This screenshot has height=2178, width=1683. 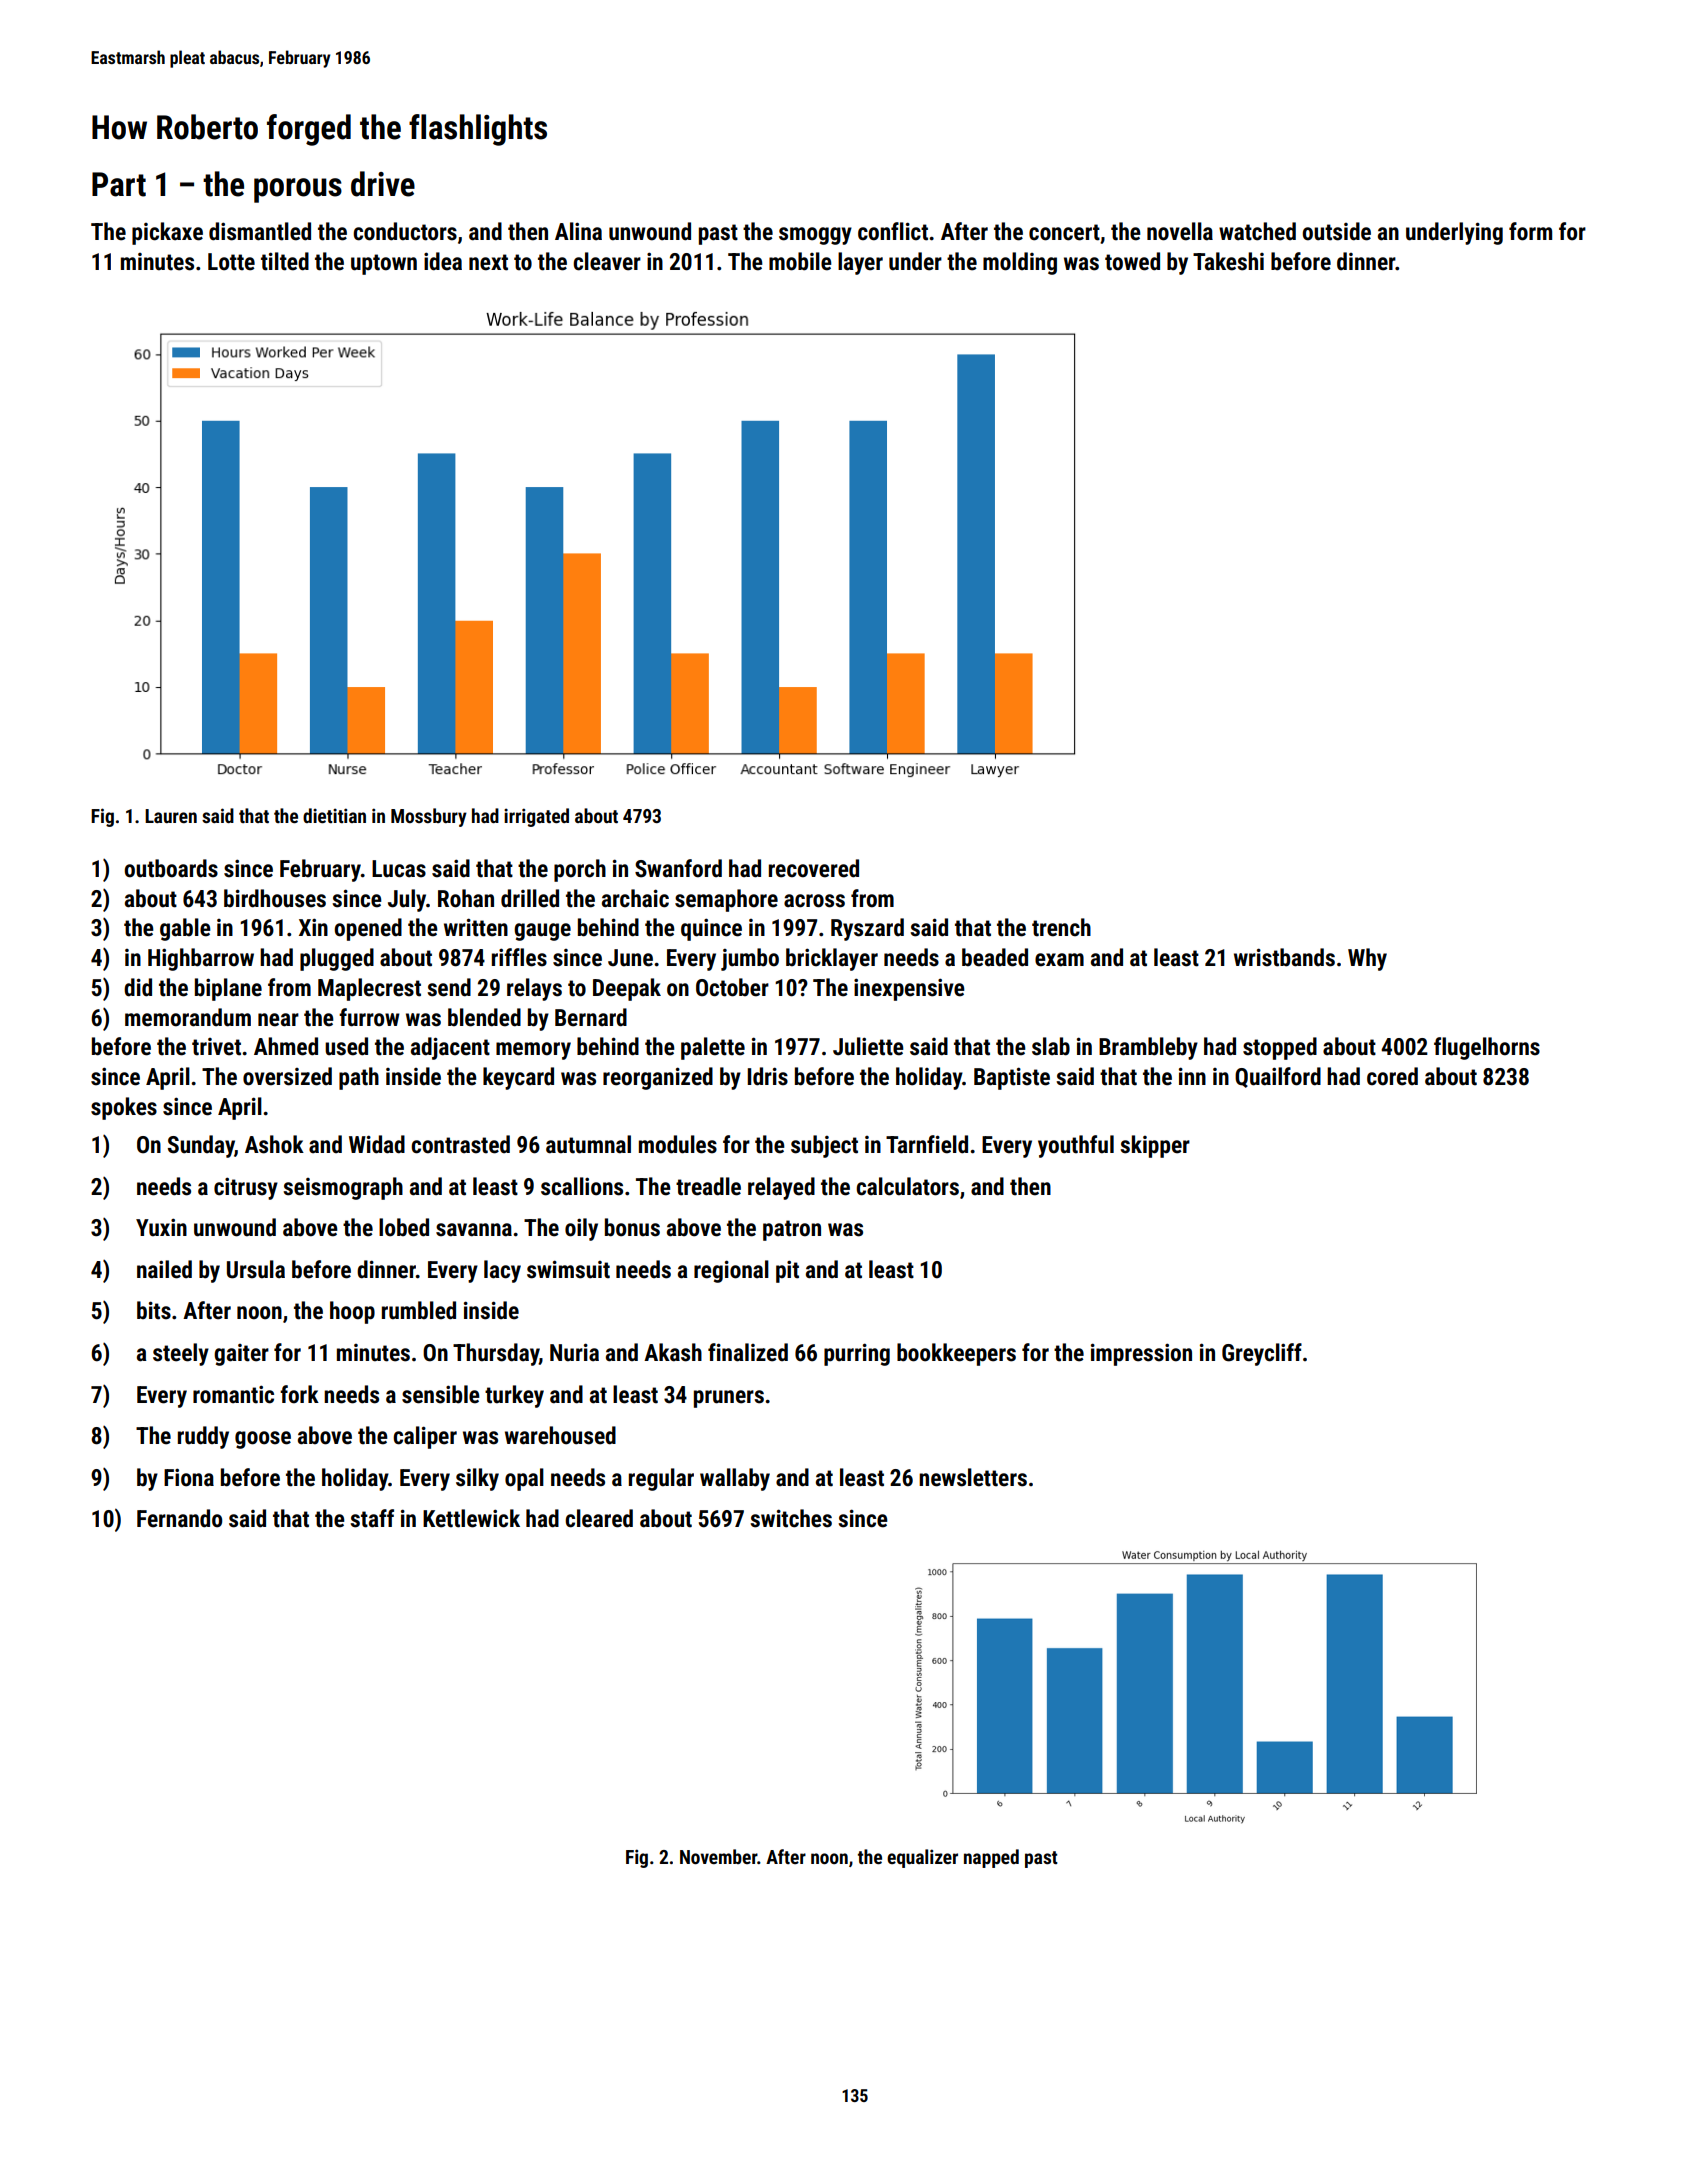 I want to click on Fernando, so click(x=179, y=1518).
